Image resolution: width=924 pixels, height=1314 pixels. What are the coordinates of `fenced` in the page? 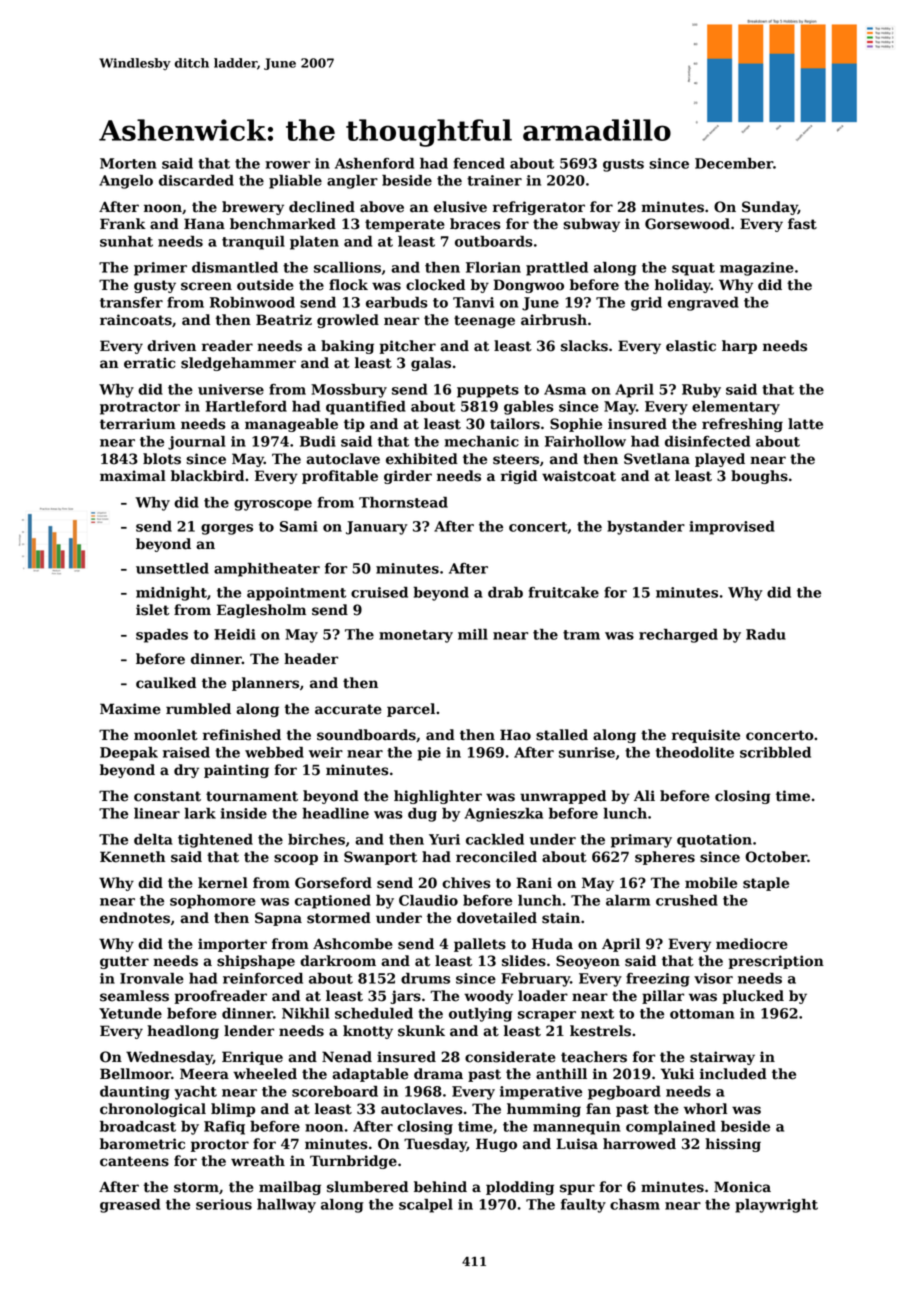 It's located at (479, 163).
